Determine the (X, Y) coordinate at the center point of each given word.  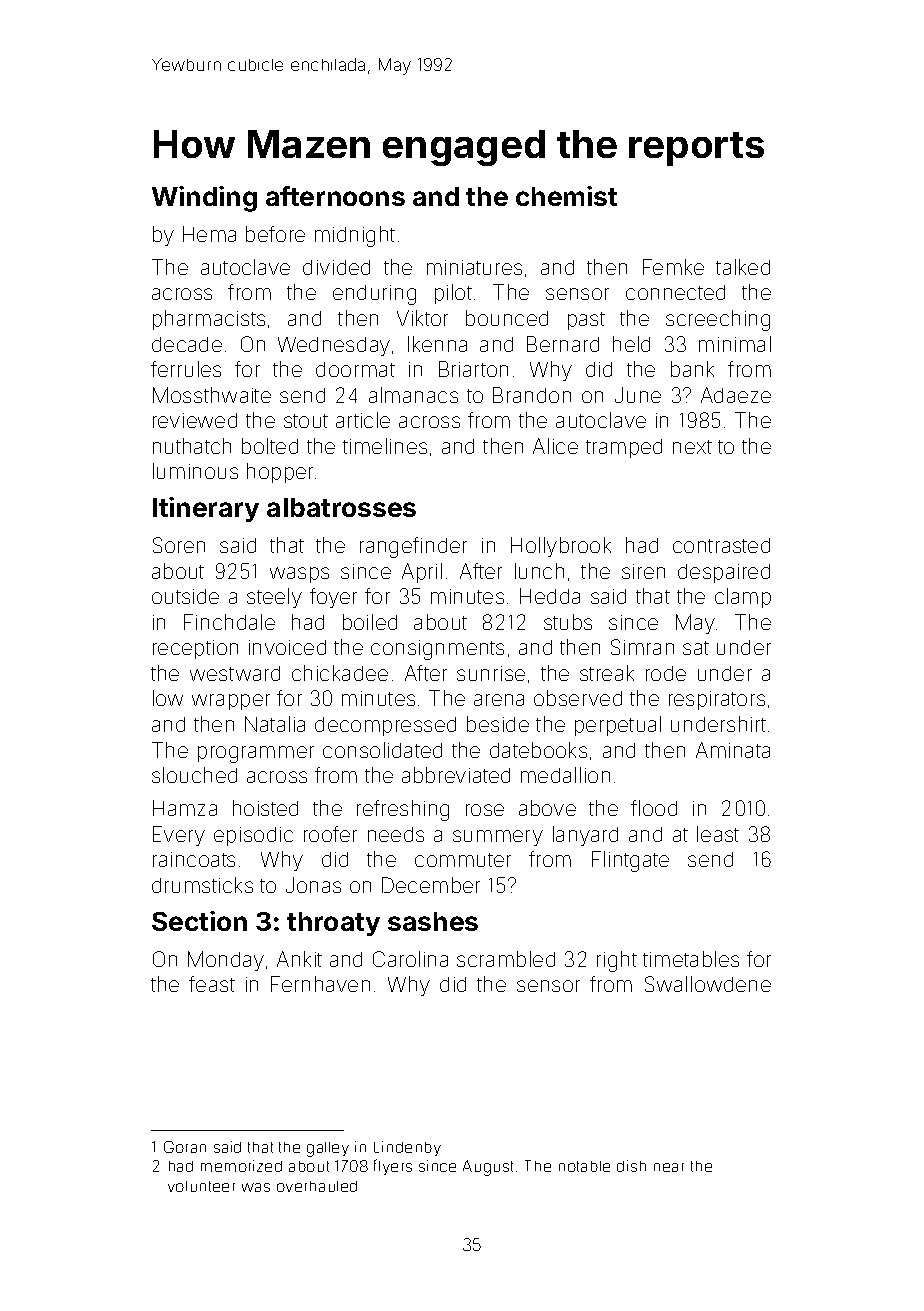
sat (696, 648)
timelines (385, 446)
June (638, 395)
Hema (209, 234)
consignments (437, 650)
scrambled (506, 959)
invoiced (287, 647)
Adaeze (736, 395)
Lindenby (407, 1148)
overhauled (317, 1186)
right (617, 961)
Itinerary (206, 509)
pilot (453, 294)
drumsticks (202, 885)
